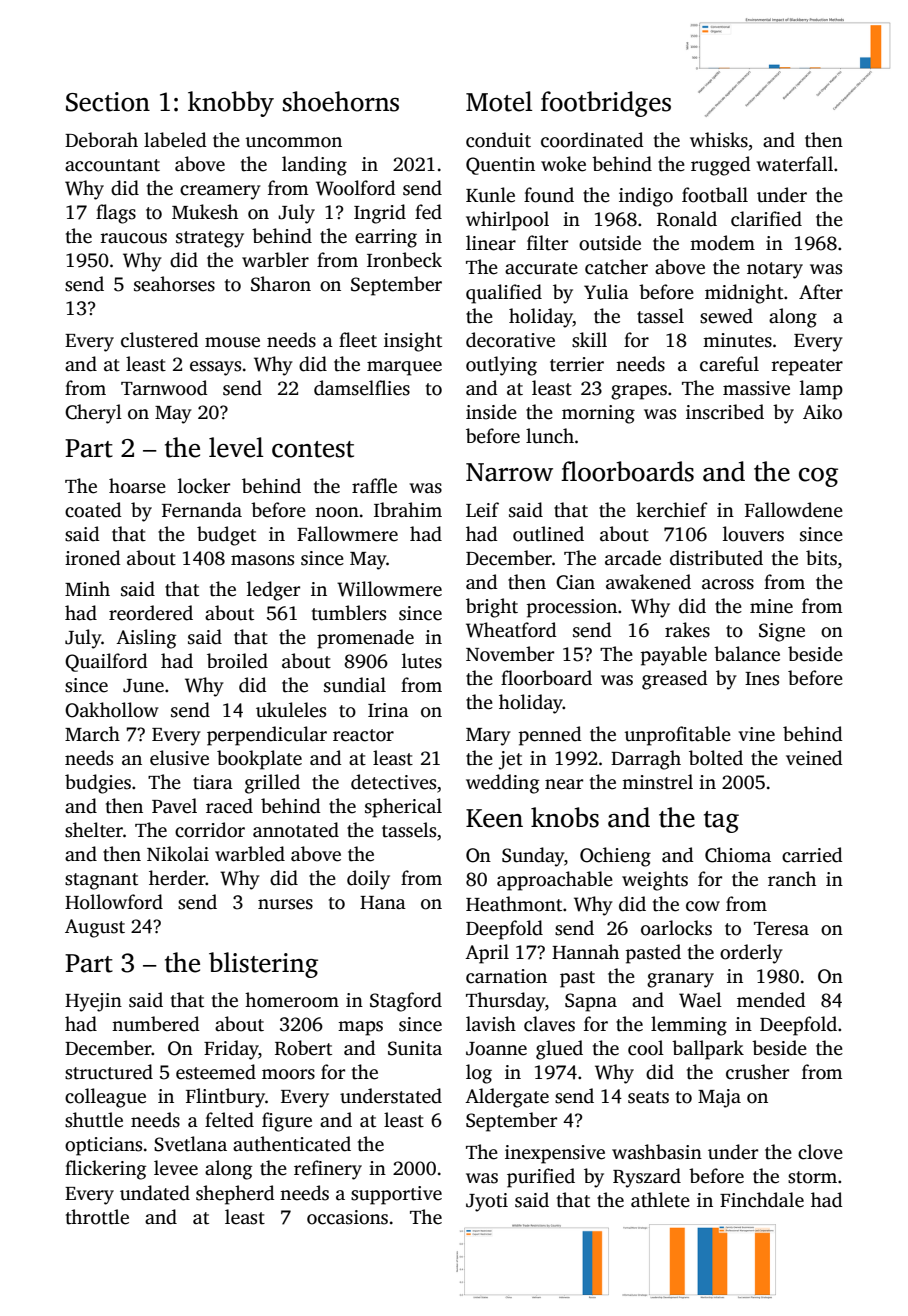  I want to click on inside, so click(491, 412).
